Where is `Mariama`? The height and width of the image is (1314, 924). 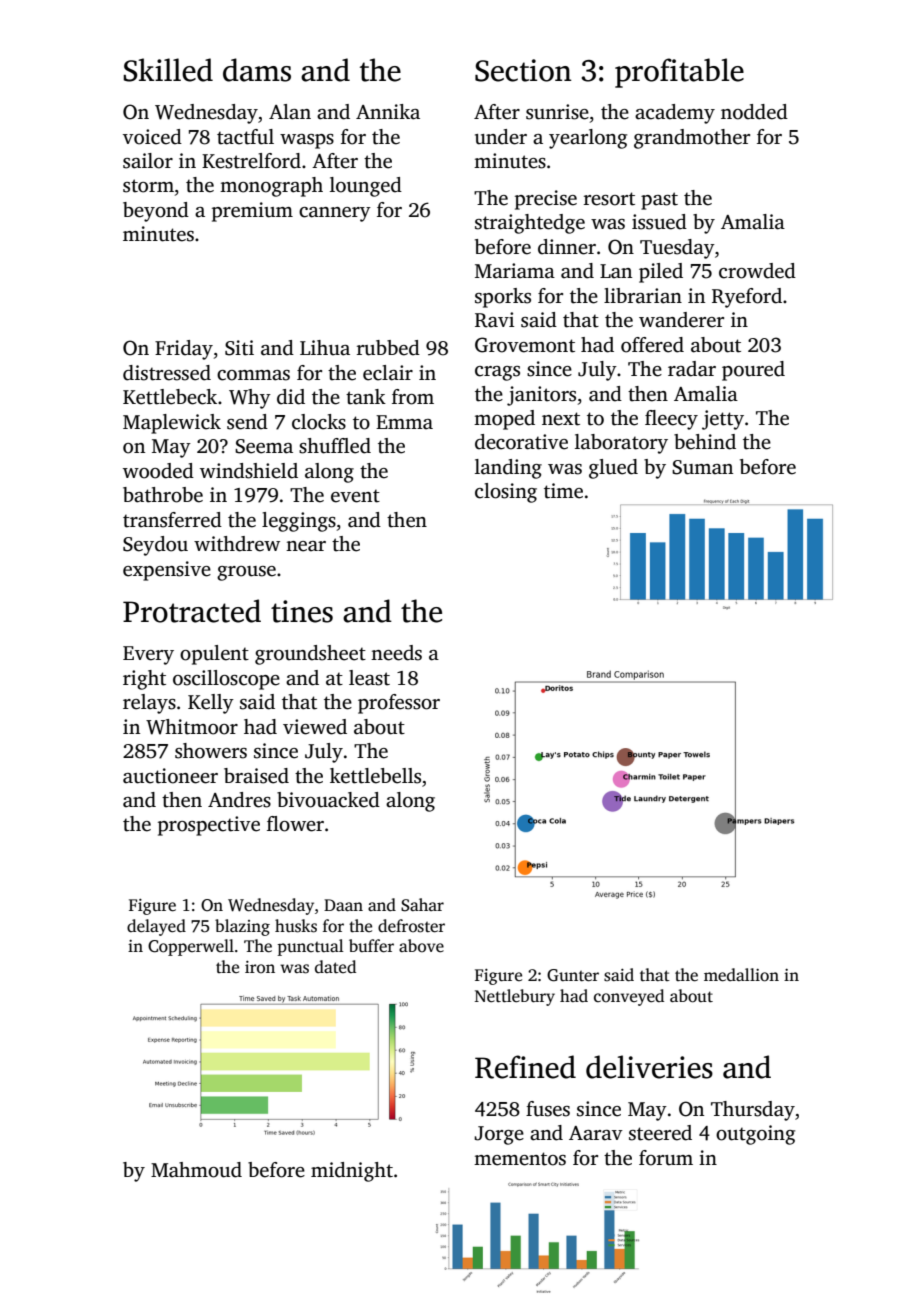 Mariama is located at coordinates (515, 271).
